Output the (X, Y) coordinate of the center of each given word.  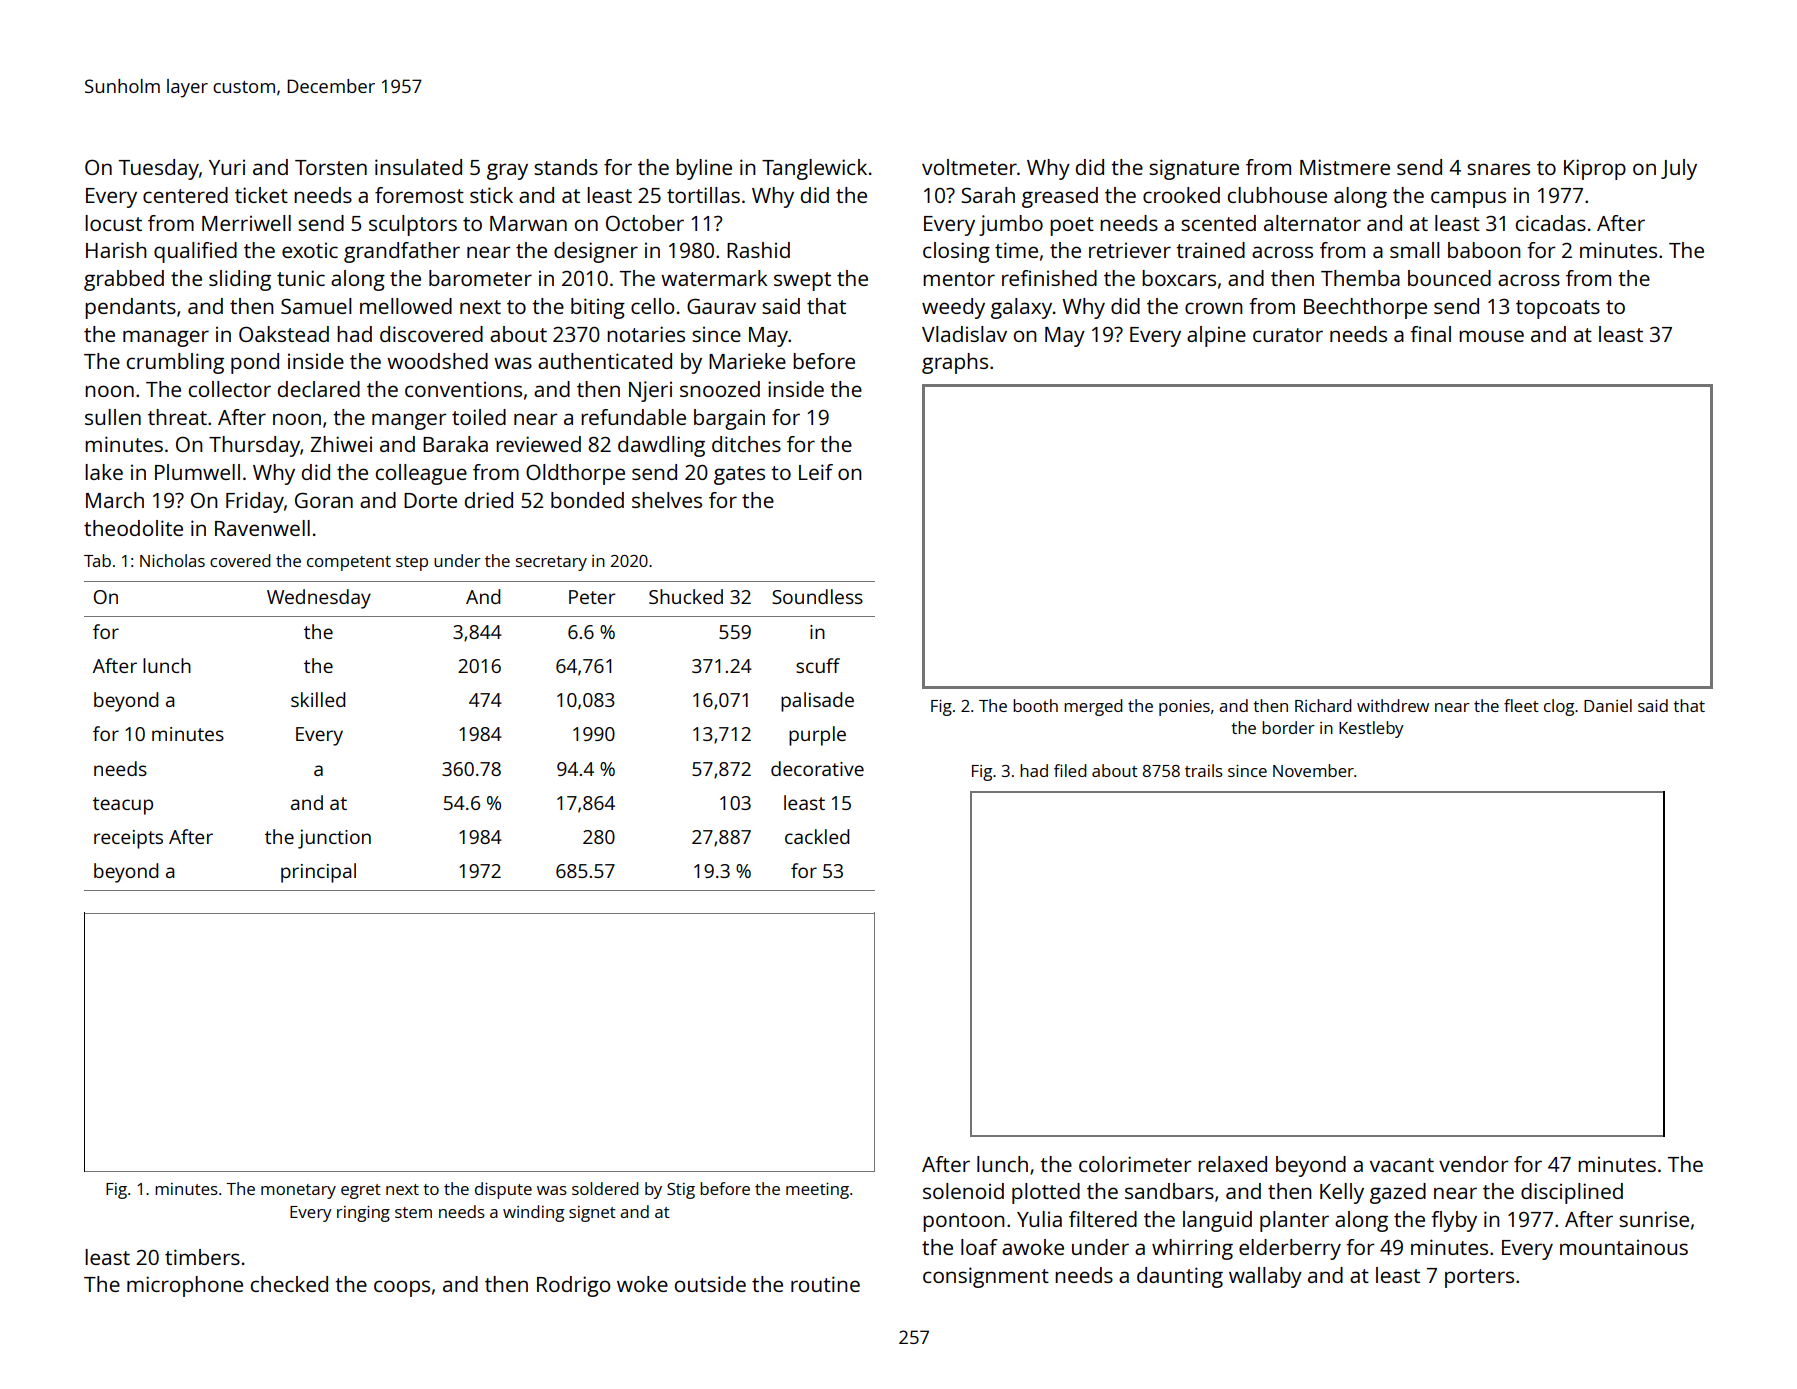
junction (334, 839)
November (1313, 770)
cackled (817, 836)
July (1679, 169)
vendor (1474, 1164)
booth (1035, 705)
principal (318, 873)
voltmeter (969, 167)
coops (402, 1288)
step (412, 563)
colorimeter (1135, 1164)
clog (1559, 707)
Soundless (817, 596)
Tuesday (159, 169)
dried (489, 500)
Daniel (1608, 705)
